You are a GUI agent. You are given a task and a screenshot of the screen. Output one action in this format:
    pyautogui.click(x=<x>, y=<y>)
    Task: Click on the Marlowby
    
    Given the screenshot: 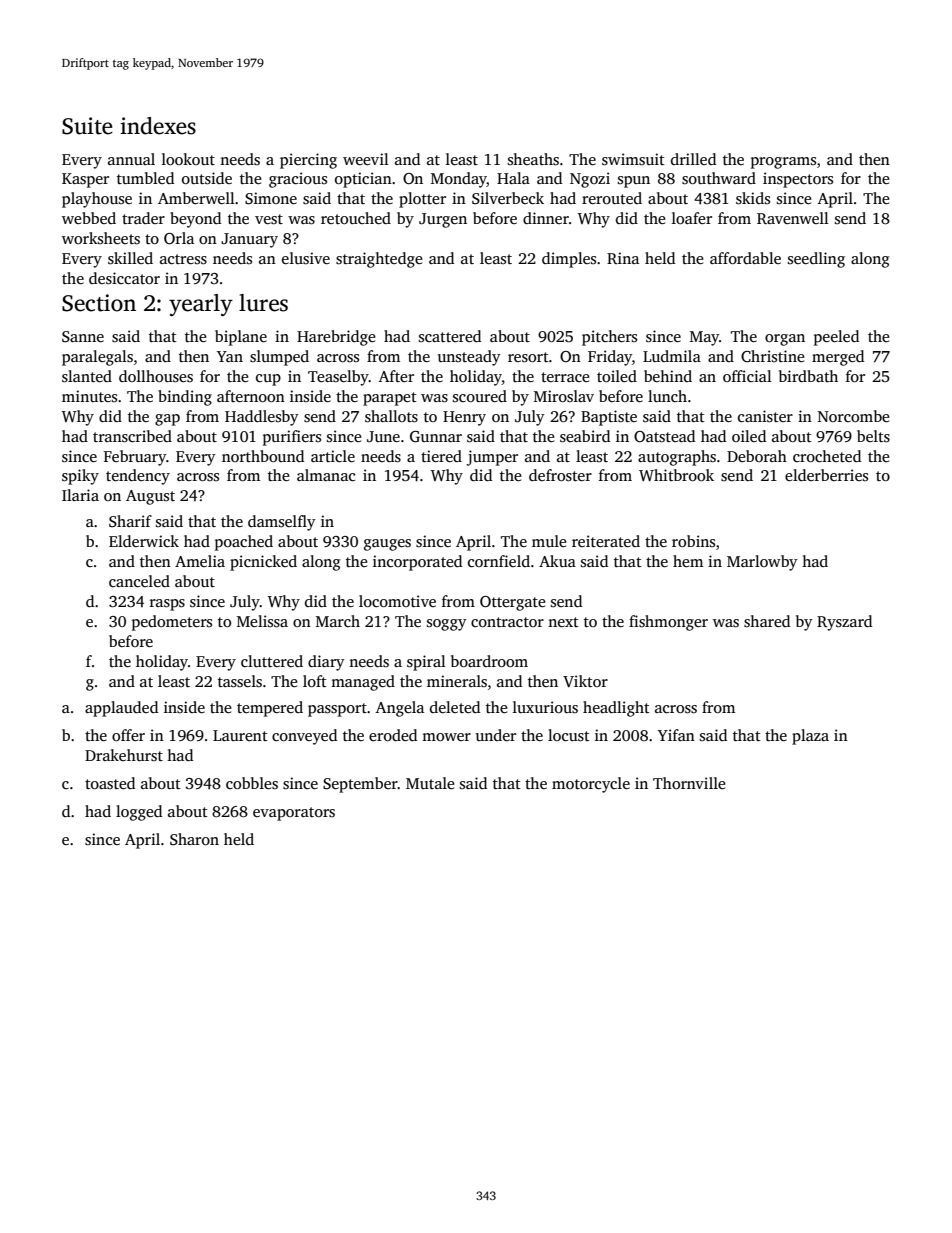 What is the action you would take?
    pyautogui.click(x=762, y=563)
